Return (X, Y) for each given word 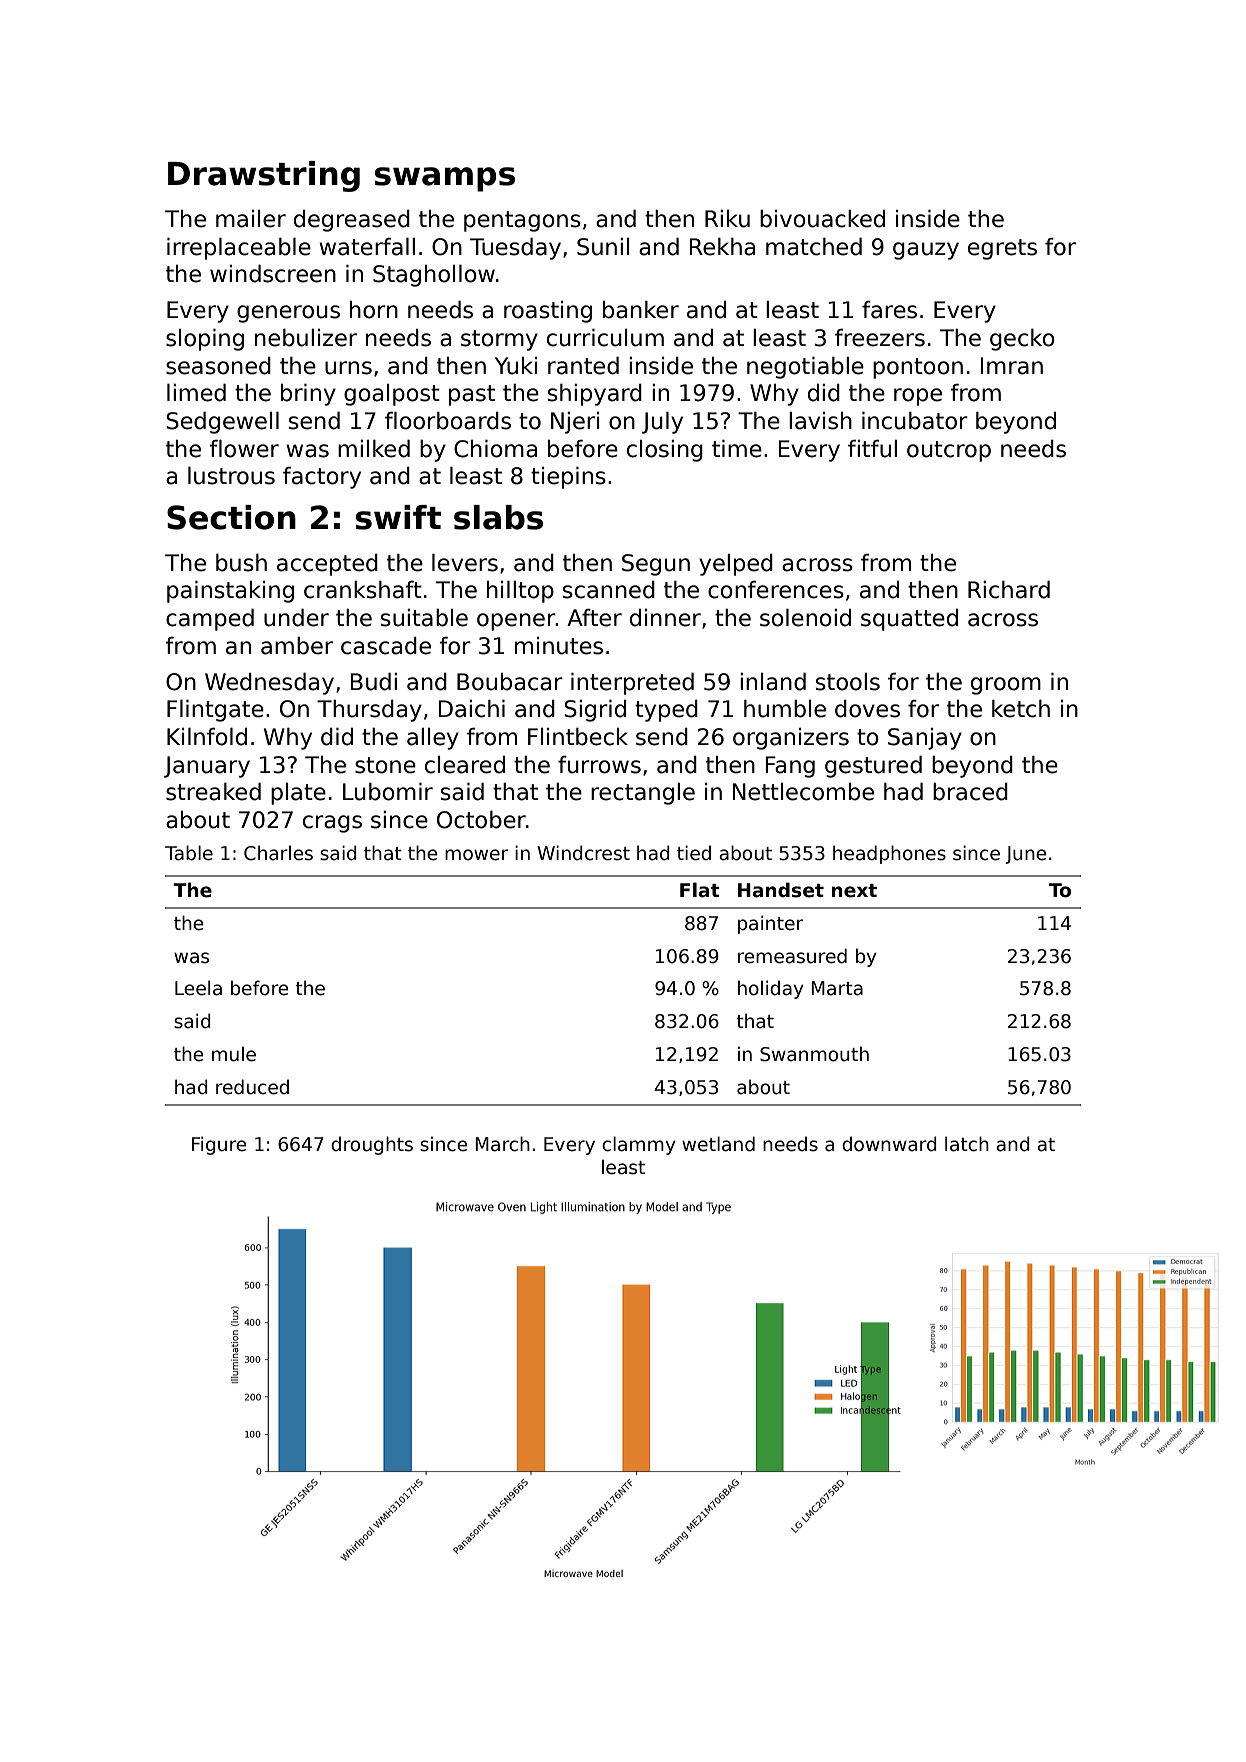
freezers (880, 338)
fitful (872, 449)
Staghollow (434, 276)
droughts (372, 1145)
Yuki (516, 366)
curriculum (605, 338)
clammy (639, 1145)
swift (398, 517)
